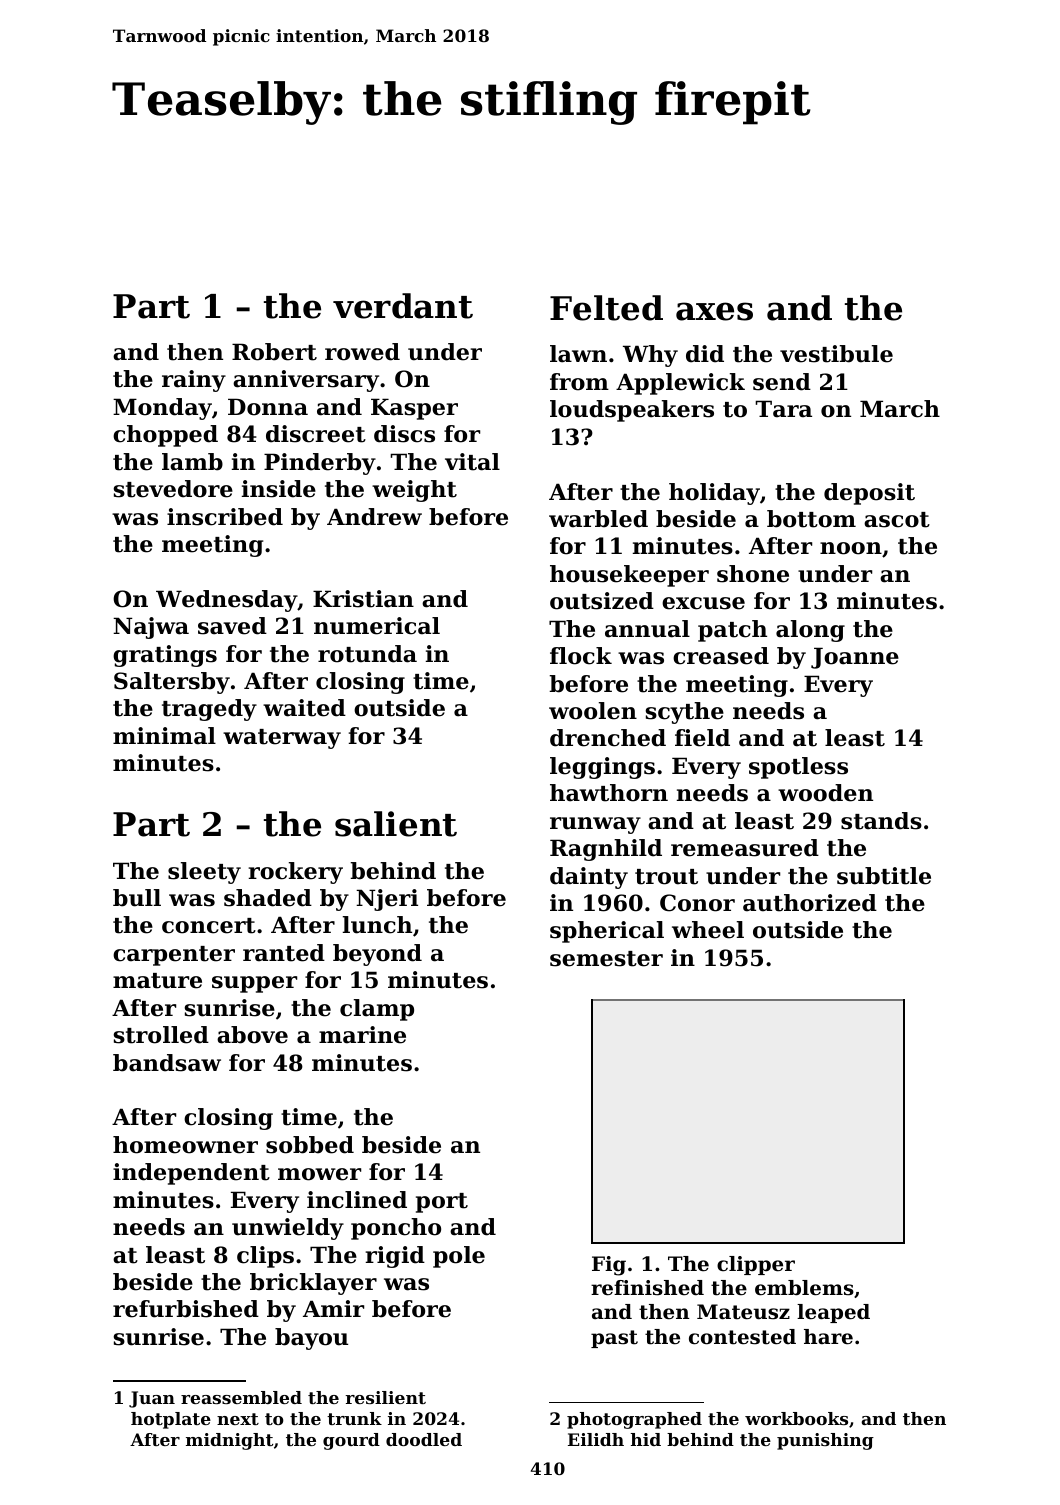  Describe the element at coordinates (884, 876) in the image. I see `subtitle` at that location.
